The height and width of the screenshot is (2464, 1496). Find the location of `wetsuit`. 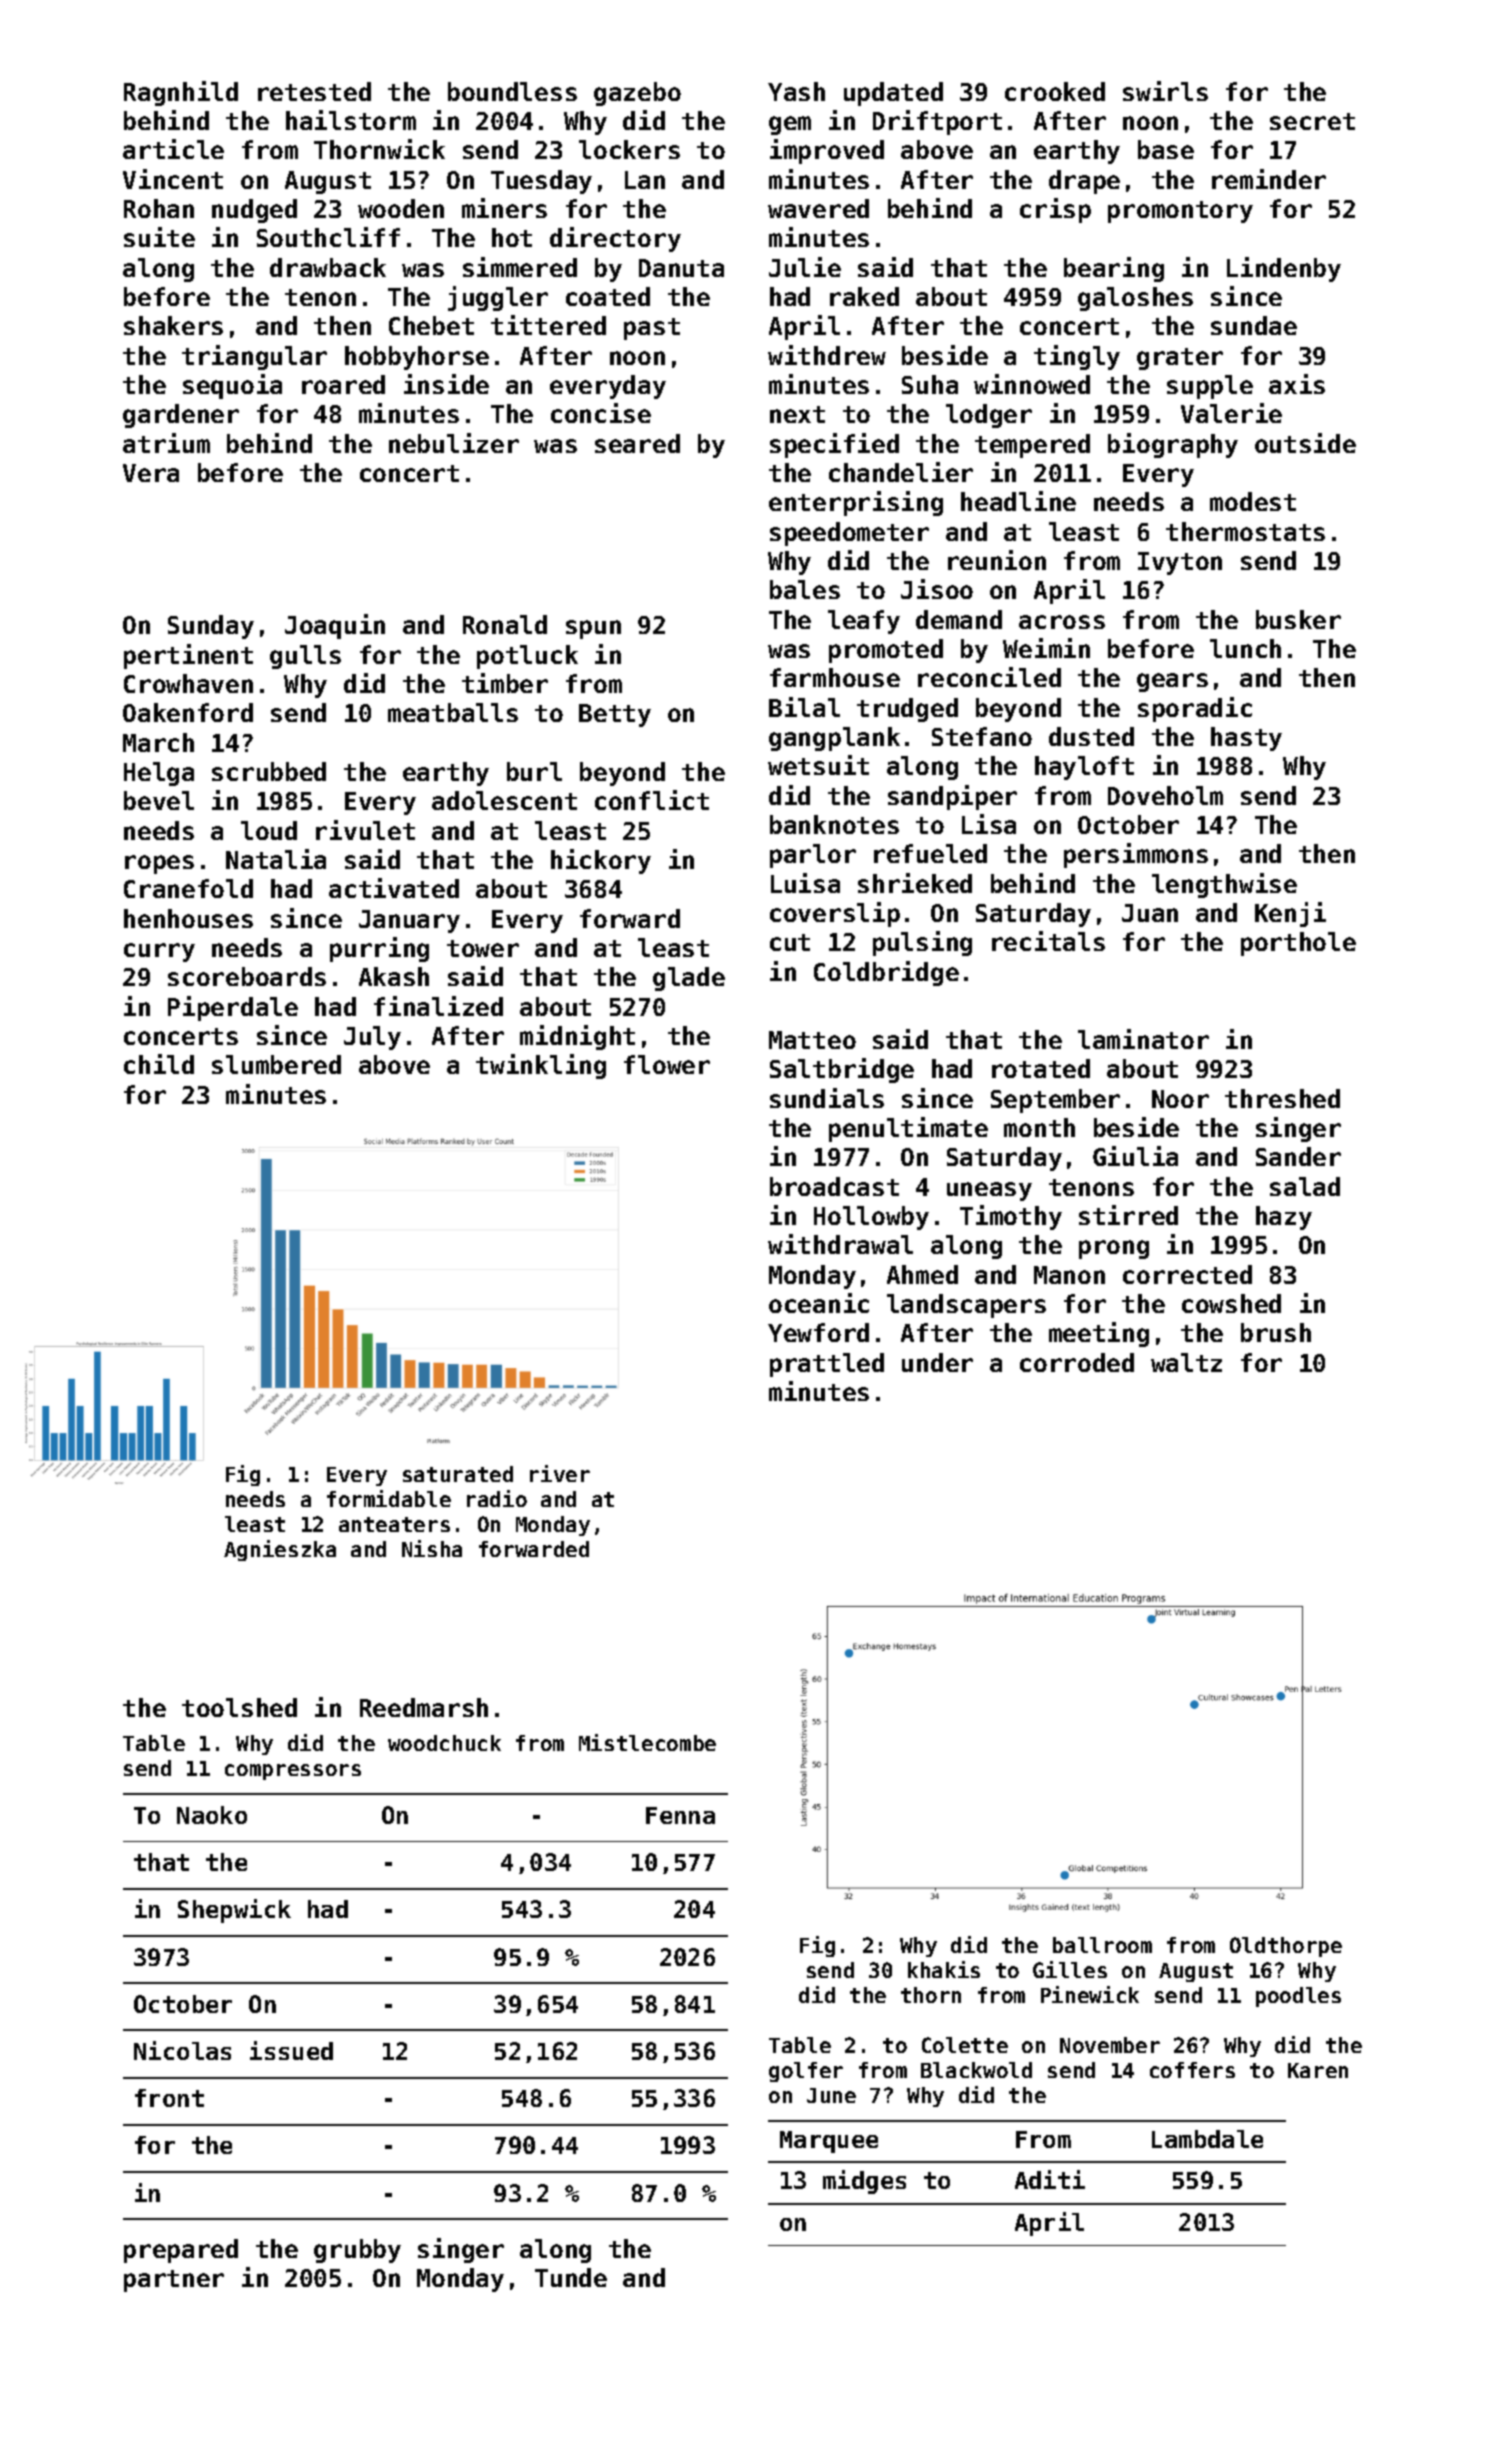

wetsuit is located at coordinates (818, 765).
